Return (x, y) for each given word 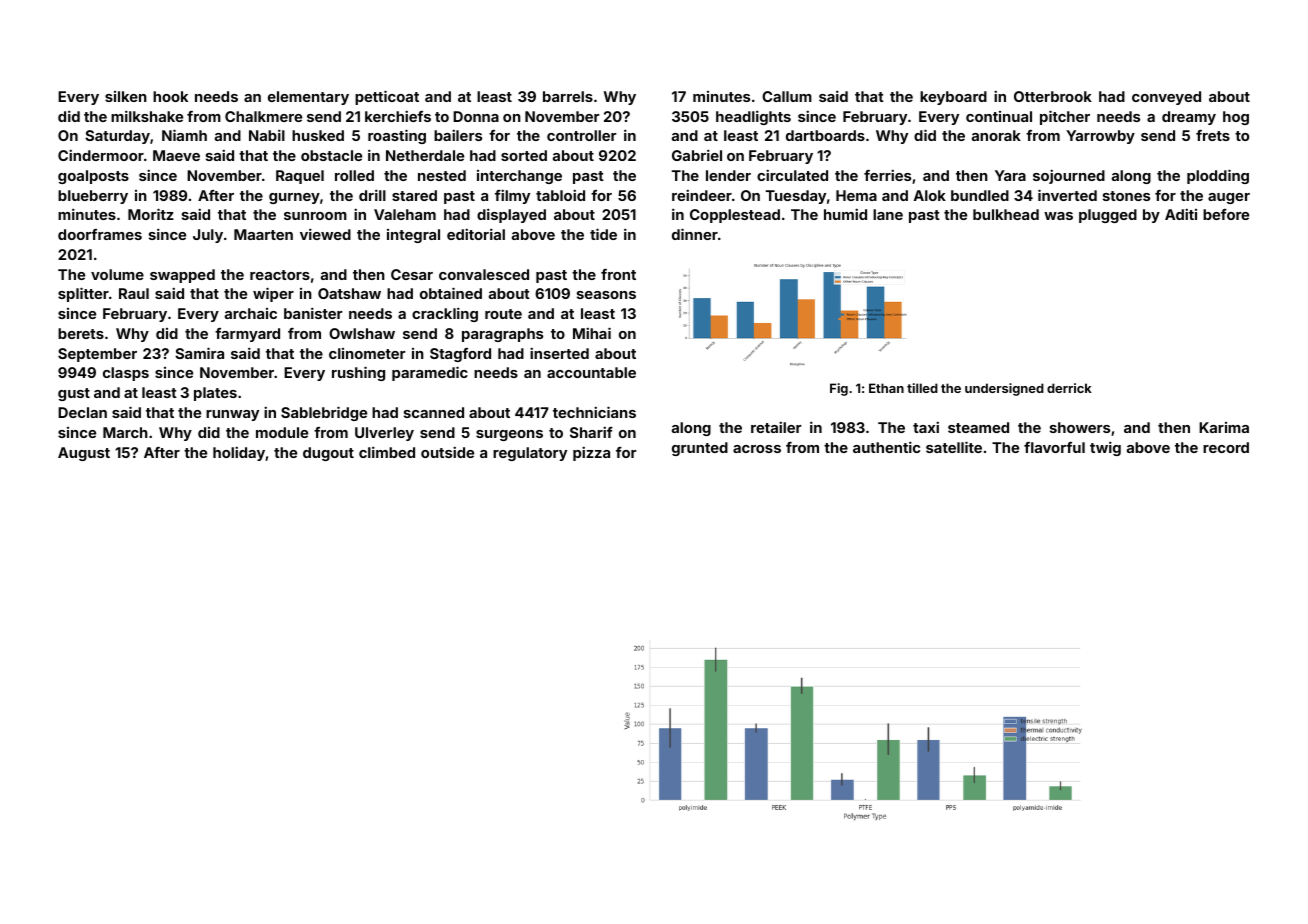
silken (126, 96)
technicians (594, 412)
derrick (1069, 388)
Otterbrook (1053, 96)
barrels (568, 96)
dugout (328, 454)
